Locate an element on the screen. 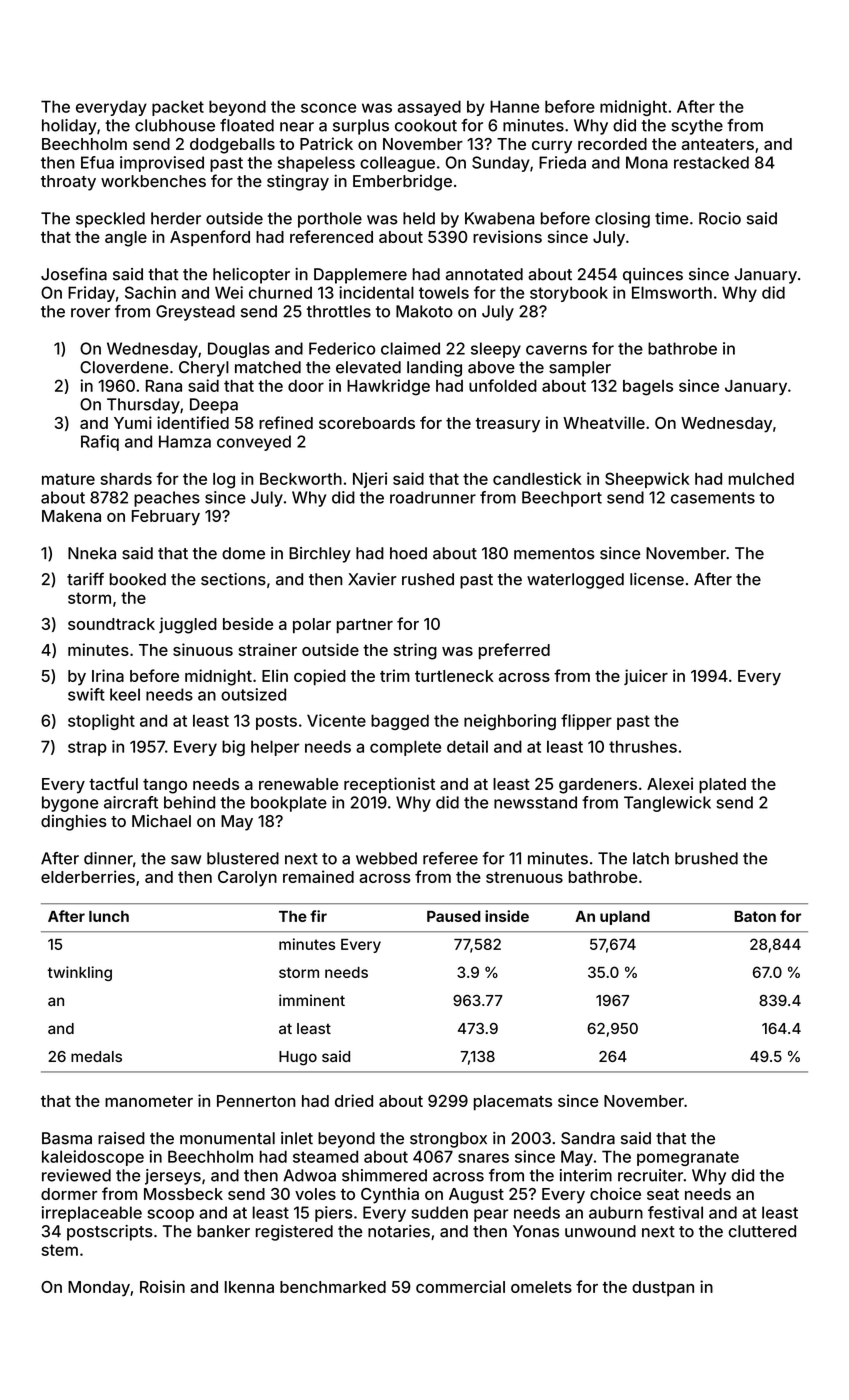  Nneka is located at coordinates (92, 553).
